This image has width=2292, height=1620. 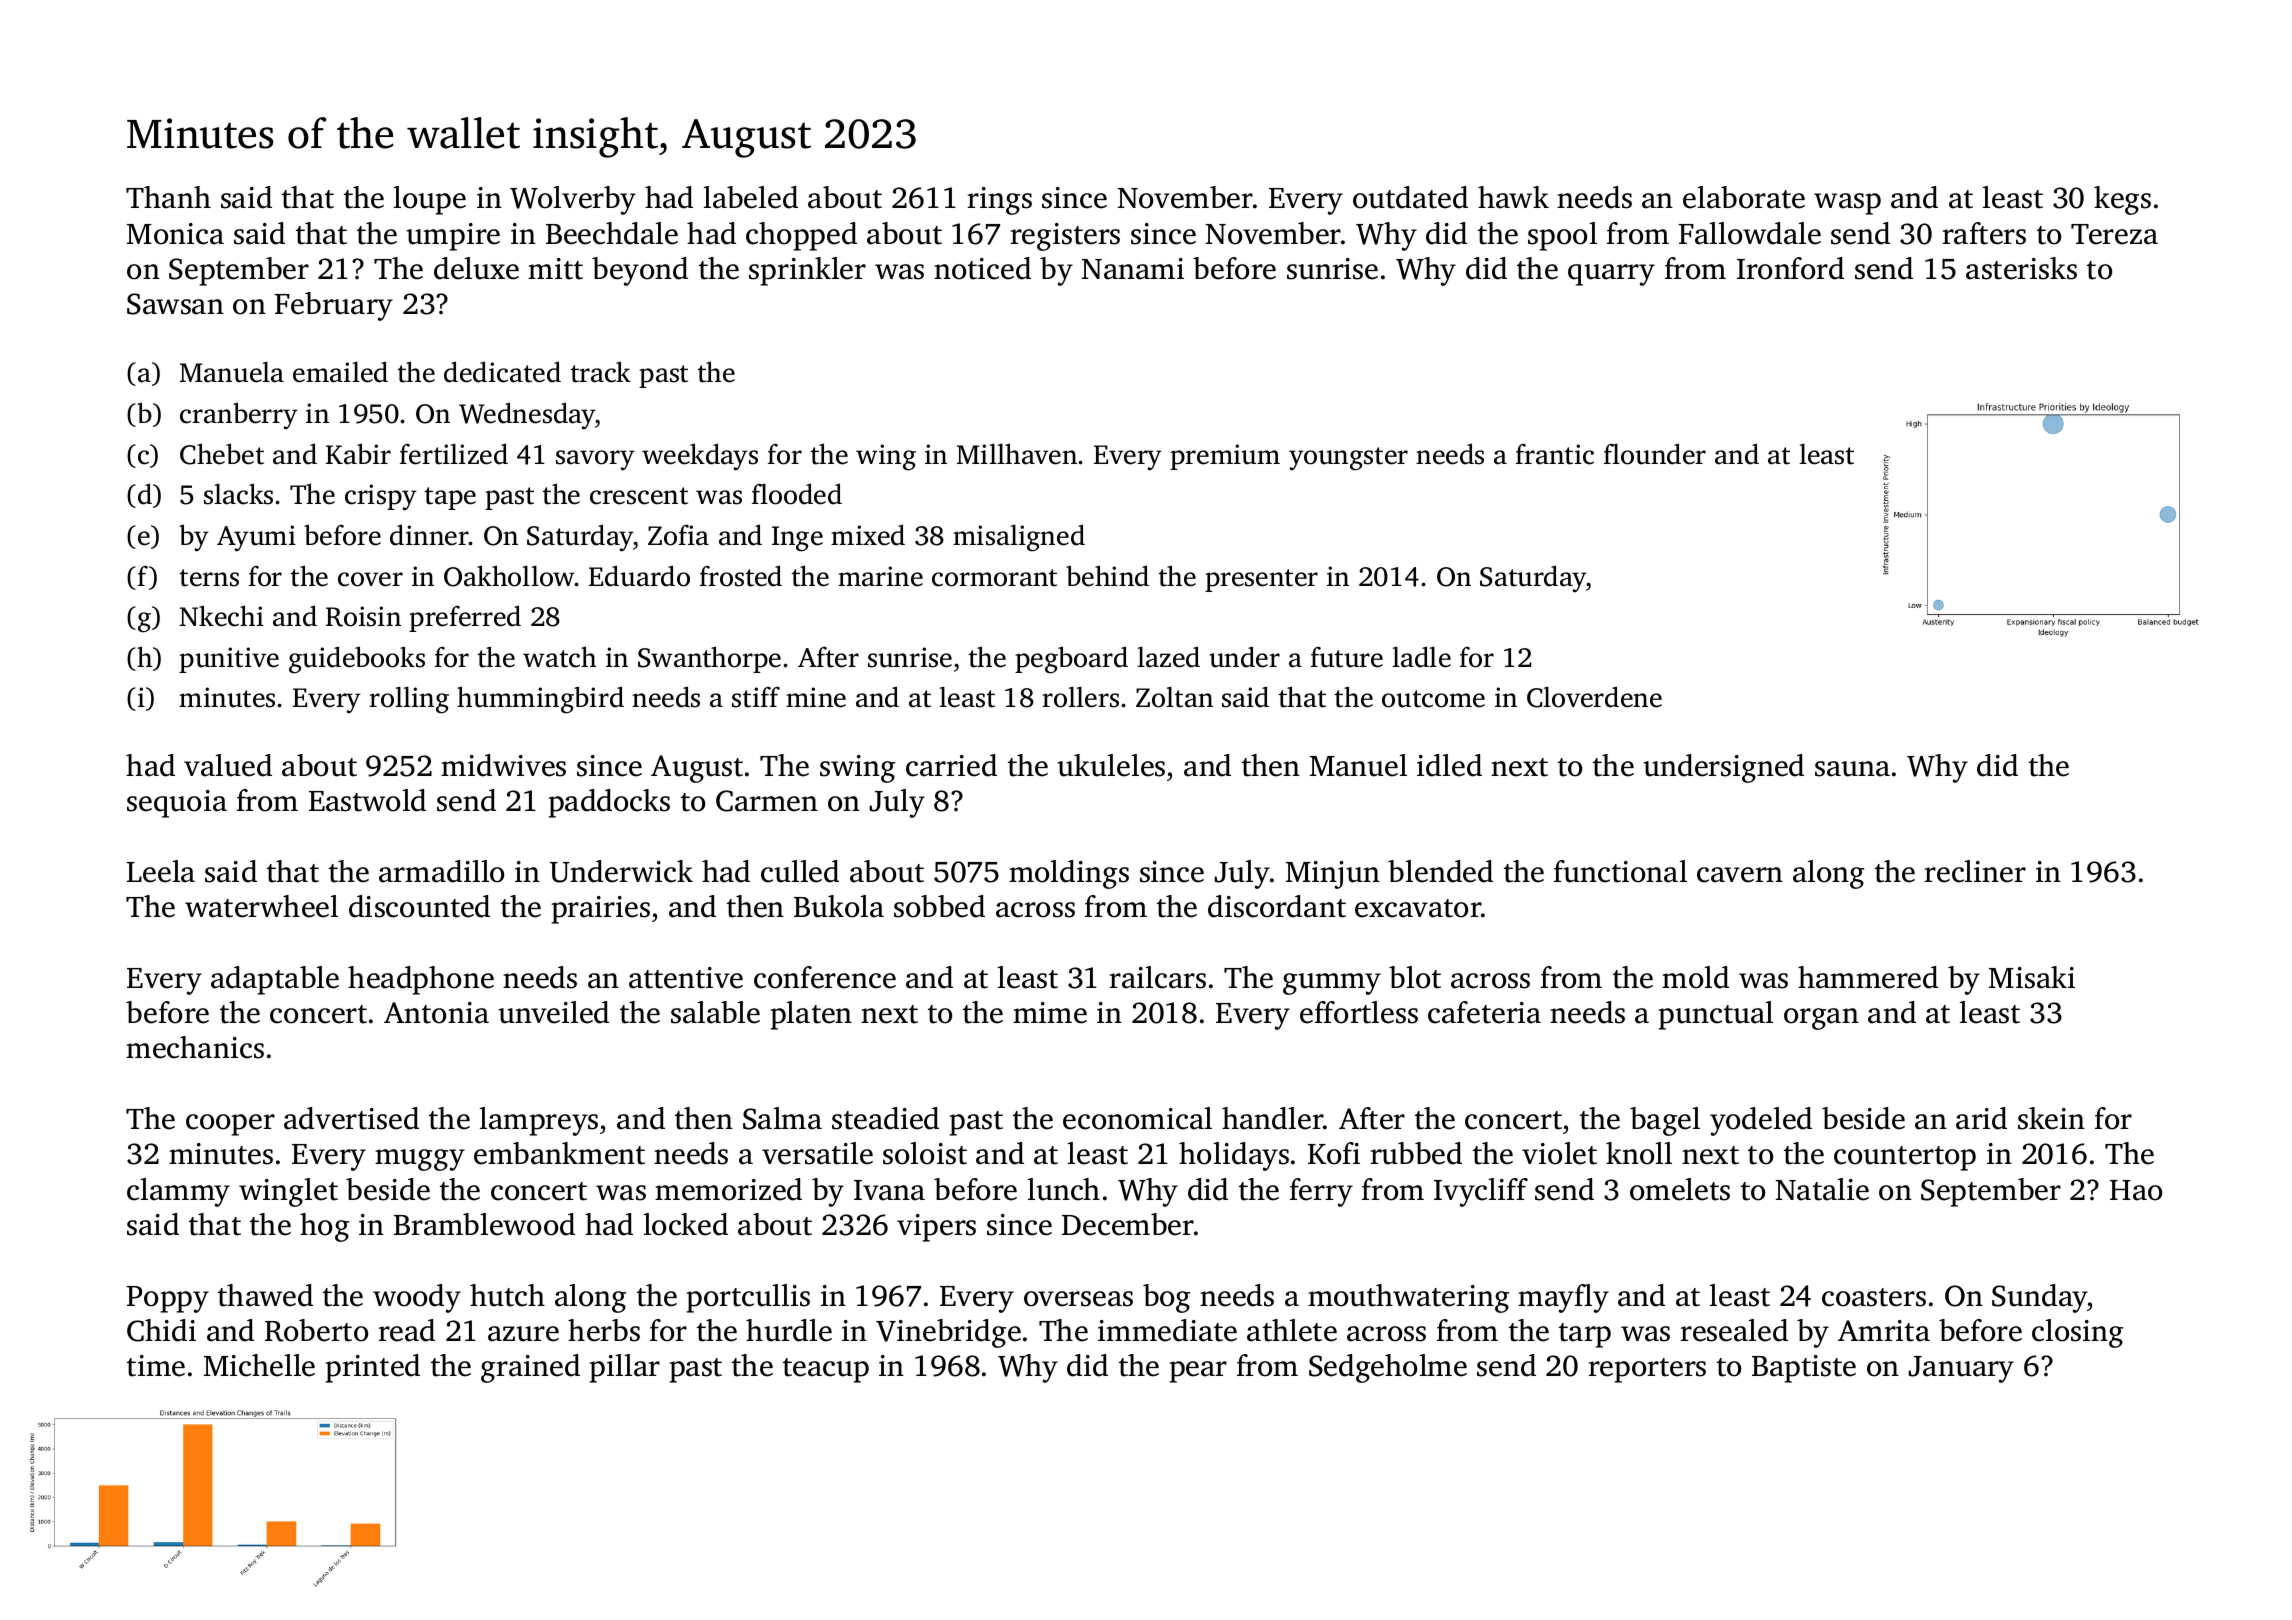 I want to click on punctual, so click(x=1715, y=1015).
